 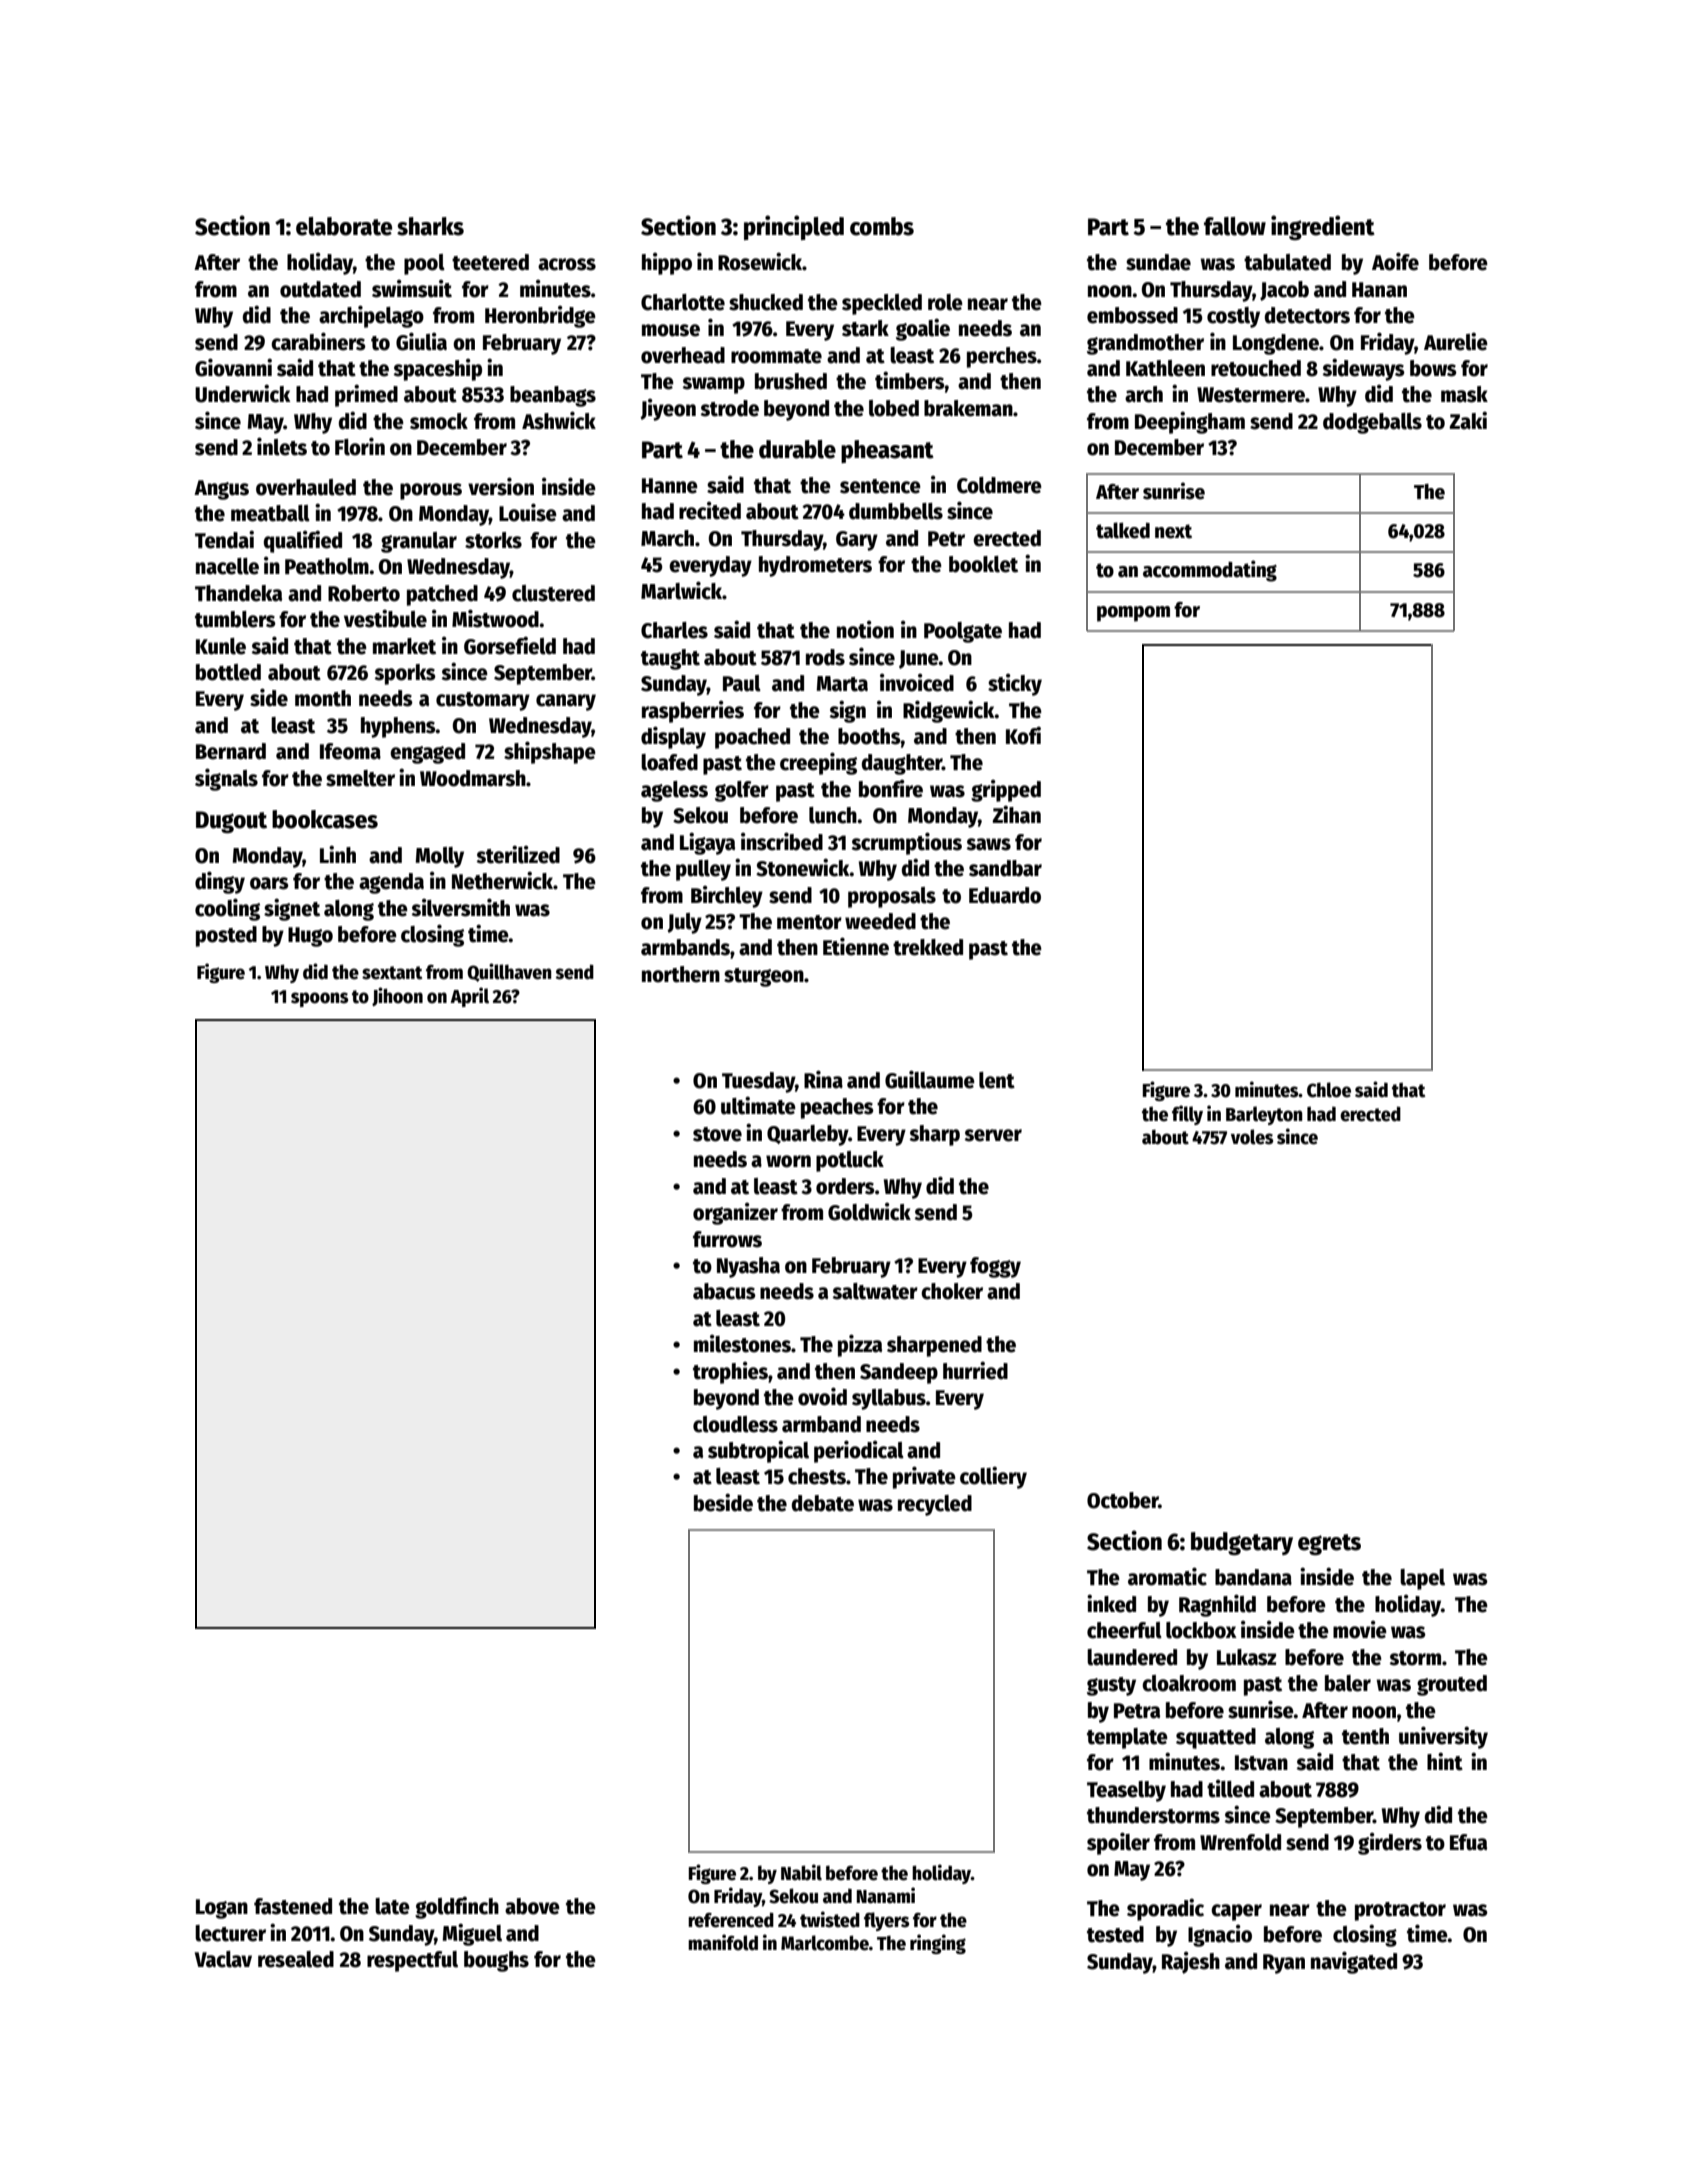 I want to click on smock, so click(x=439, y=421).
